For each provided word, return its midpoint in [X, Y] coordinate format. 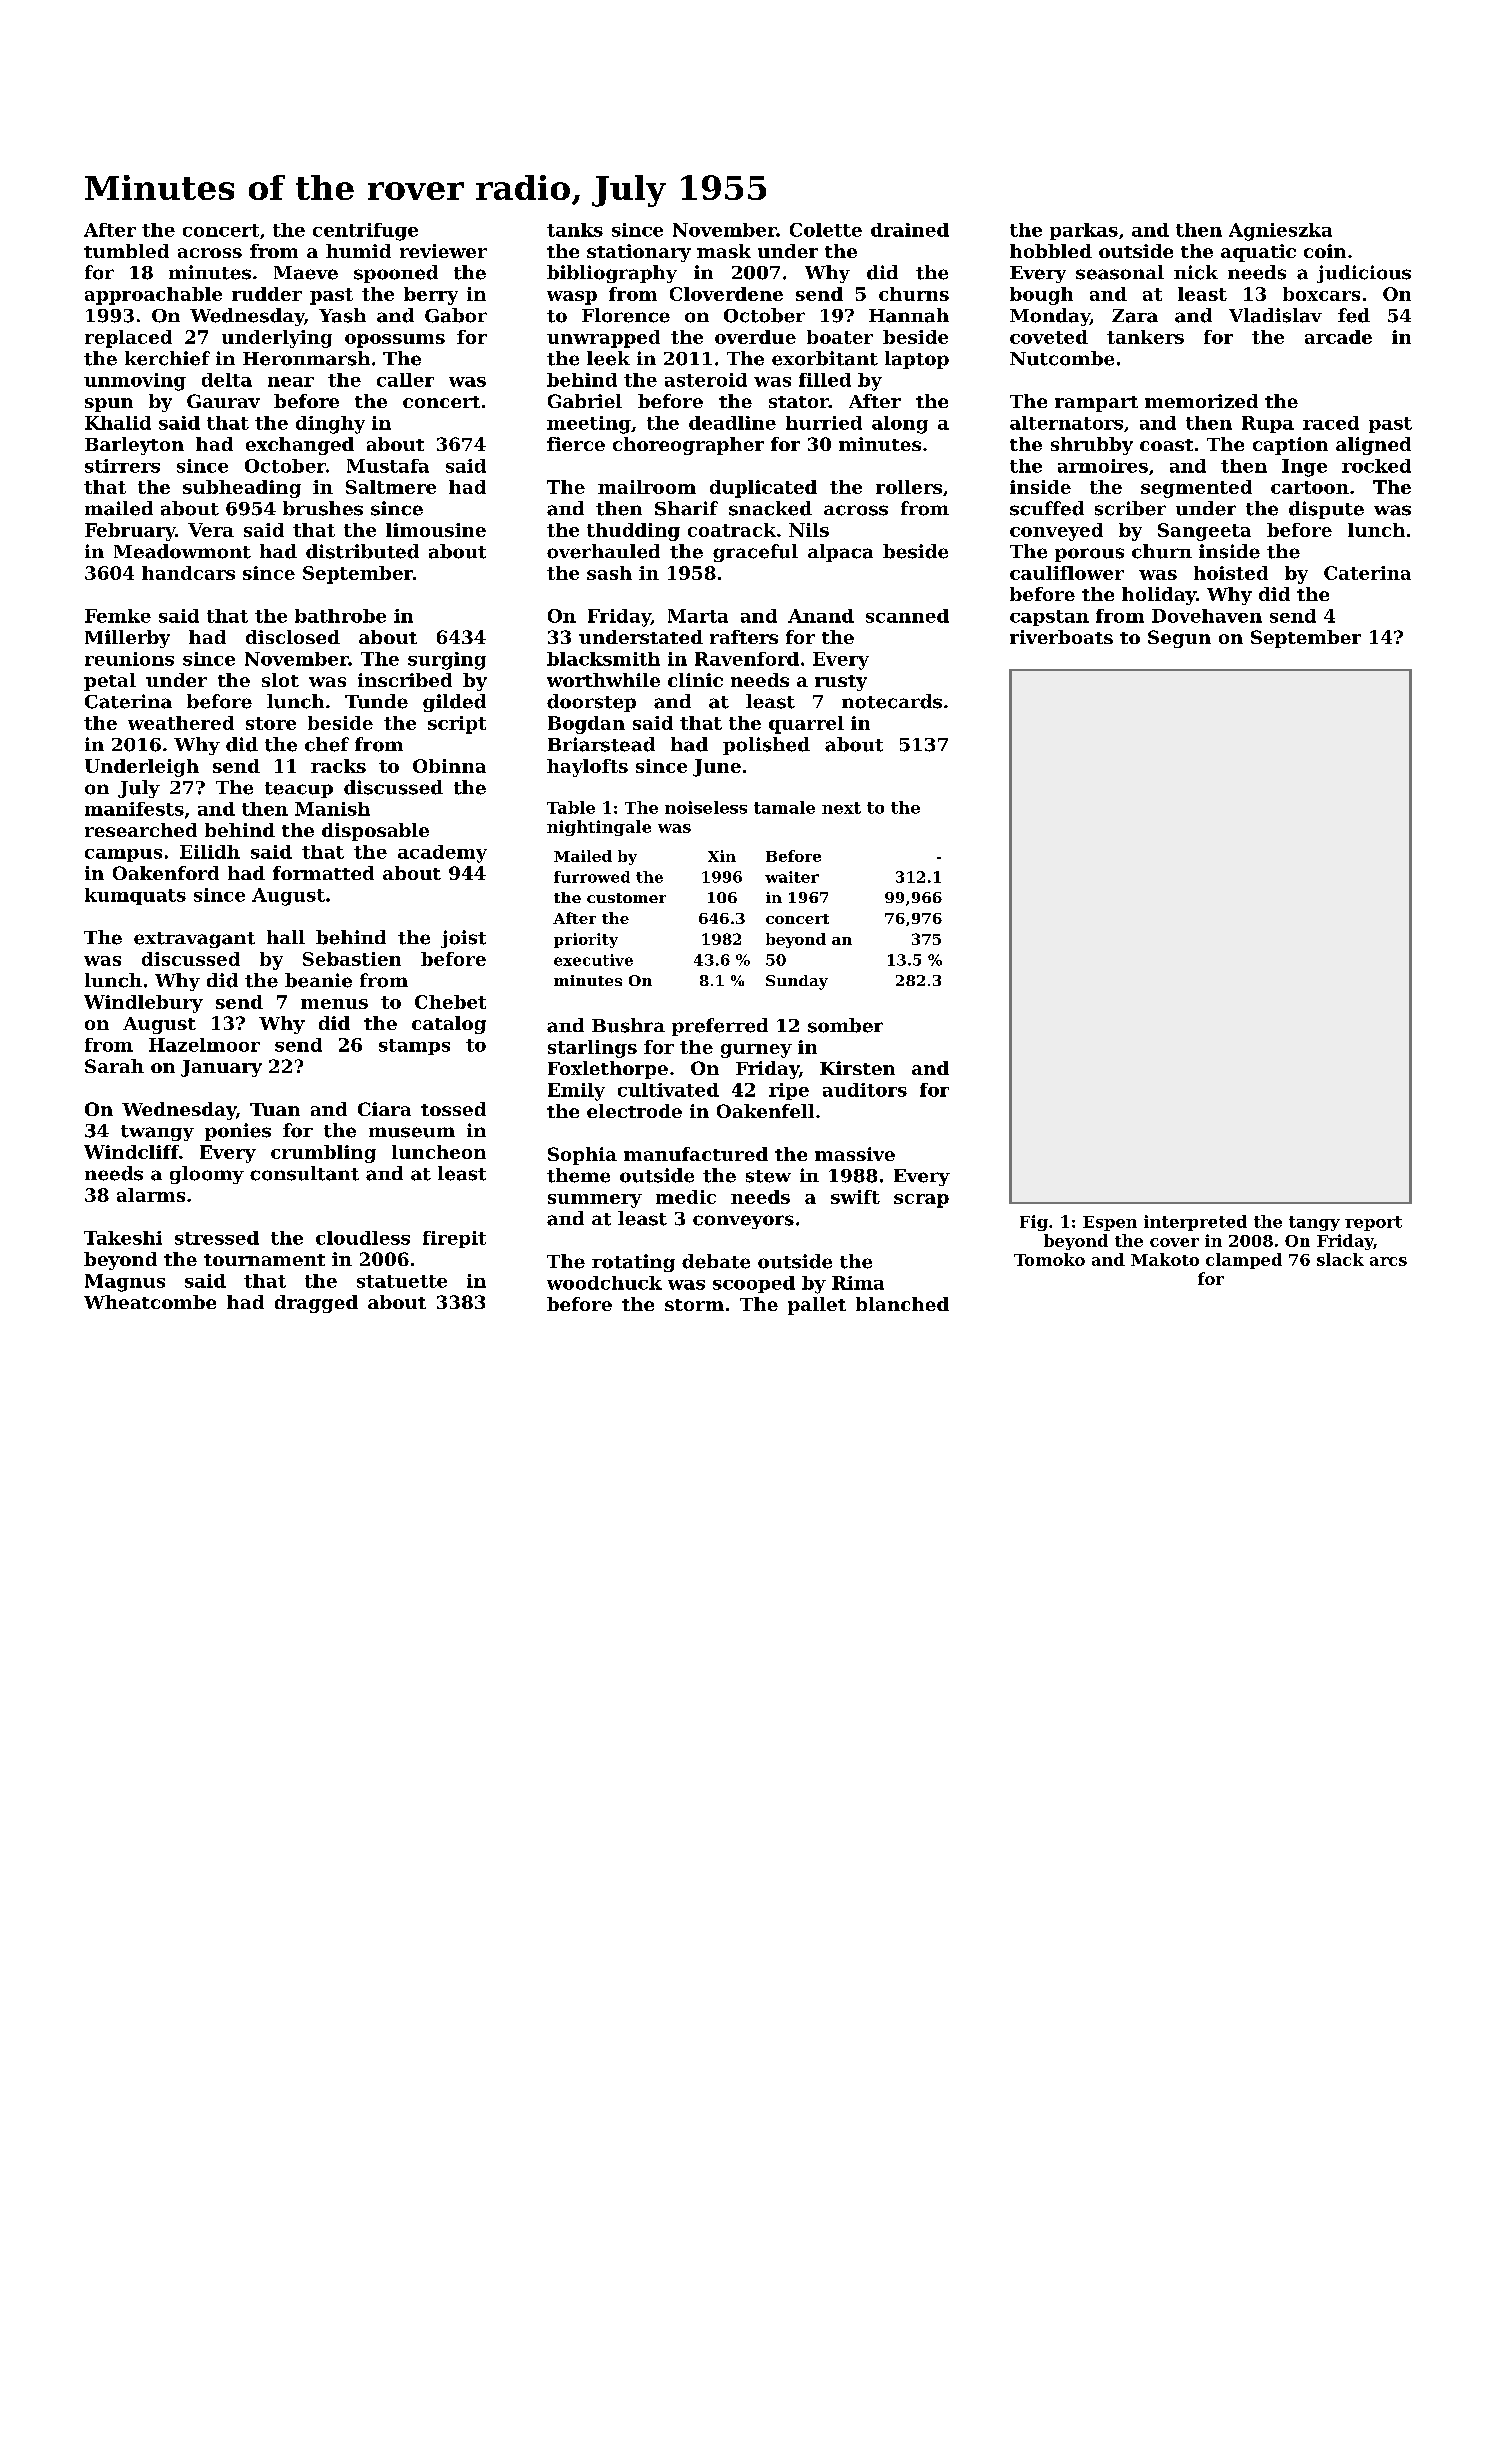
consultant [304, 1173]
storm [694, 1305]
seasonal [1120, 272]
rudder [267, 294]
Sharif [686, 508]
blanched [902, 1304]
